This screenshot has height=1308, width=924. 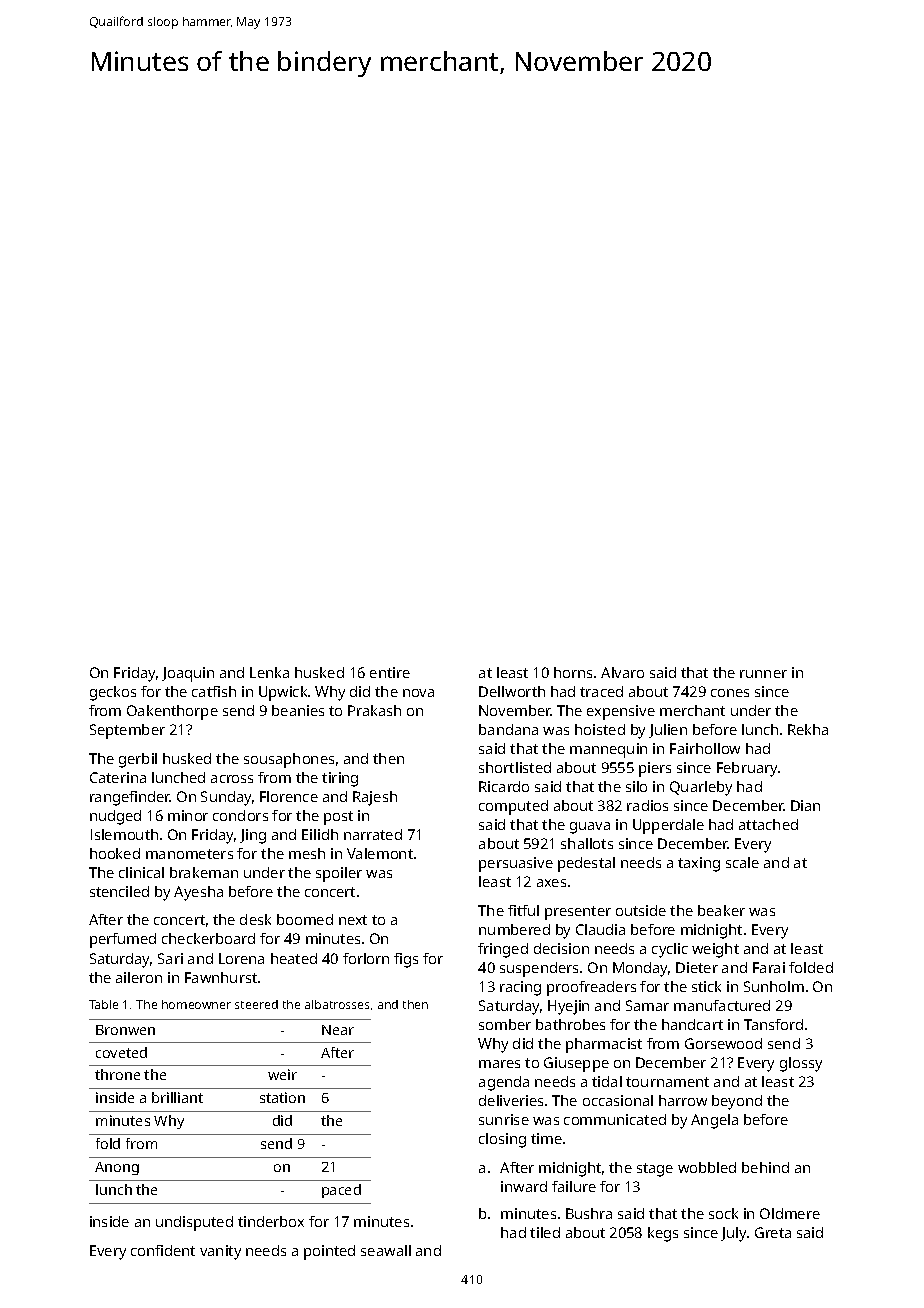 I want to click on Oldmere, so click(x=790, y=1213).
